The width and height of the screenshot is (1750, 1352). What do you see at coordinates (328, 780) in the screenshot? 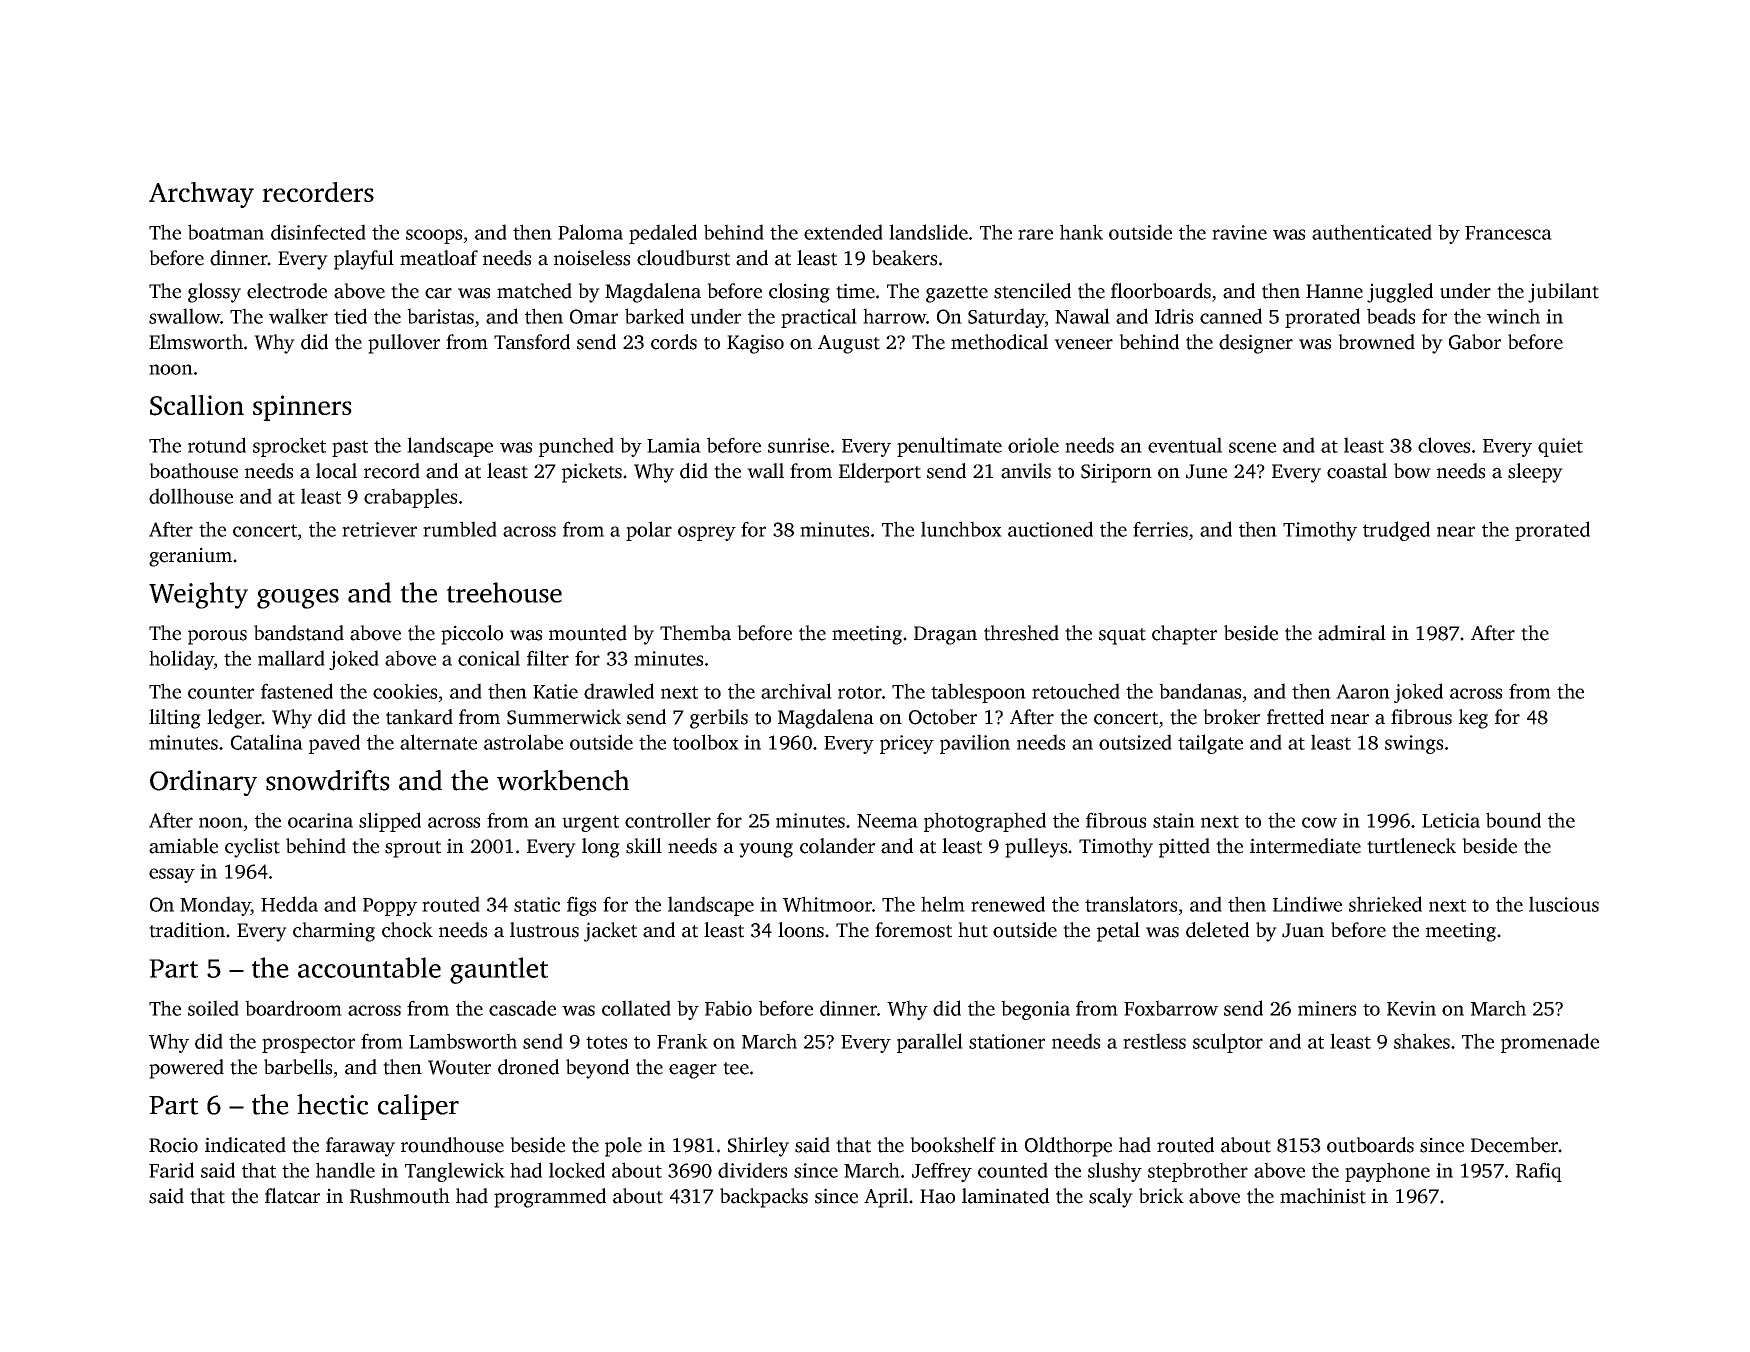
I see `snowdrifts` at bounding box center [328, 780].
